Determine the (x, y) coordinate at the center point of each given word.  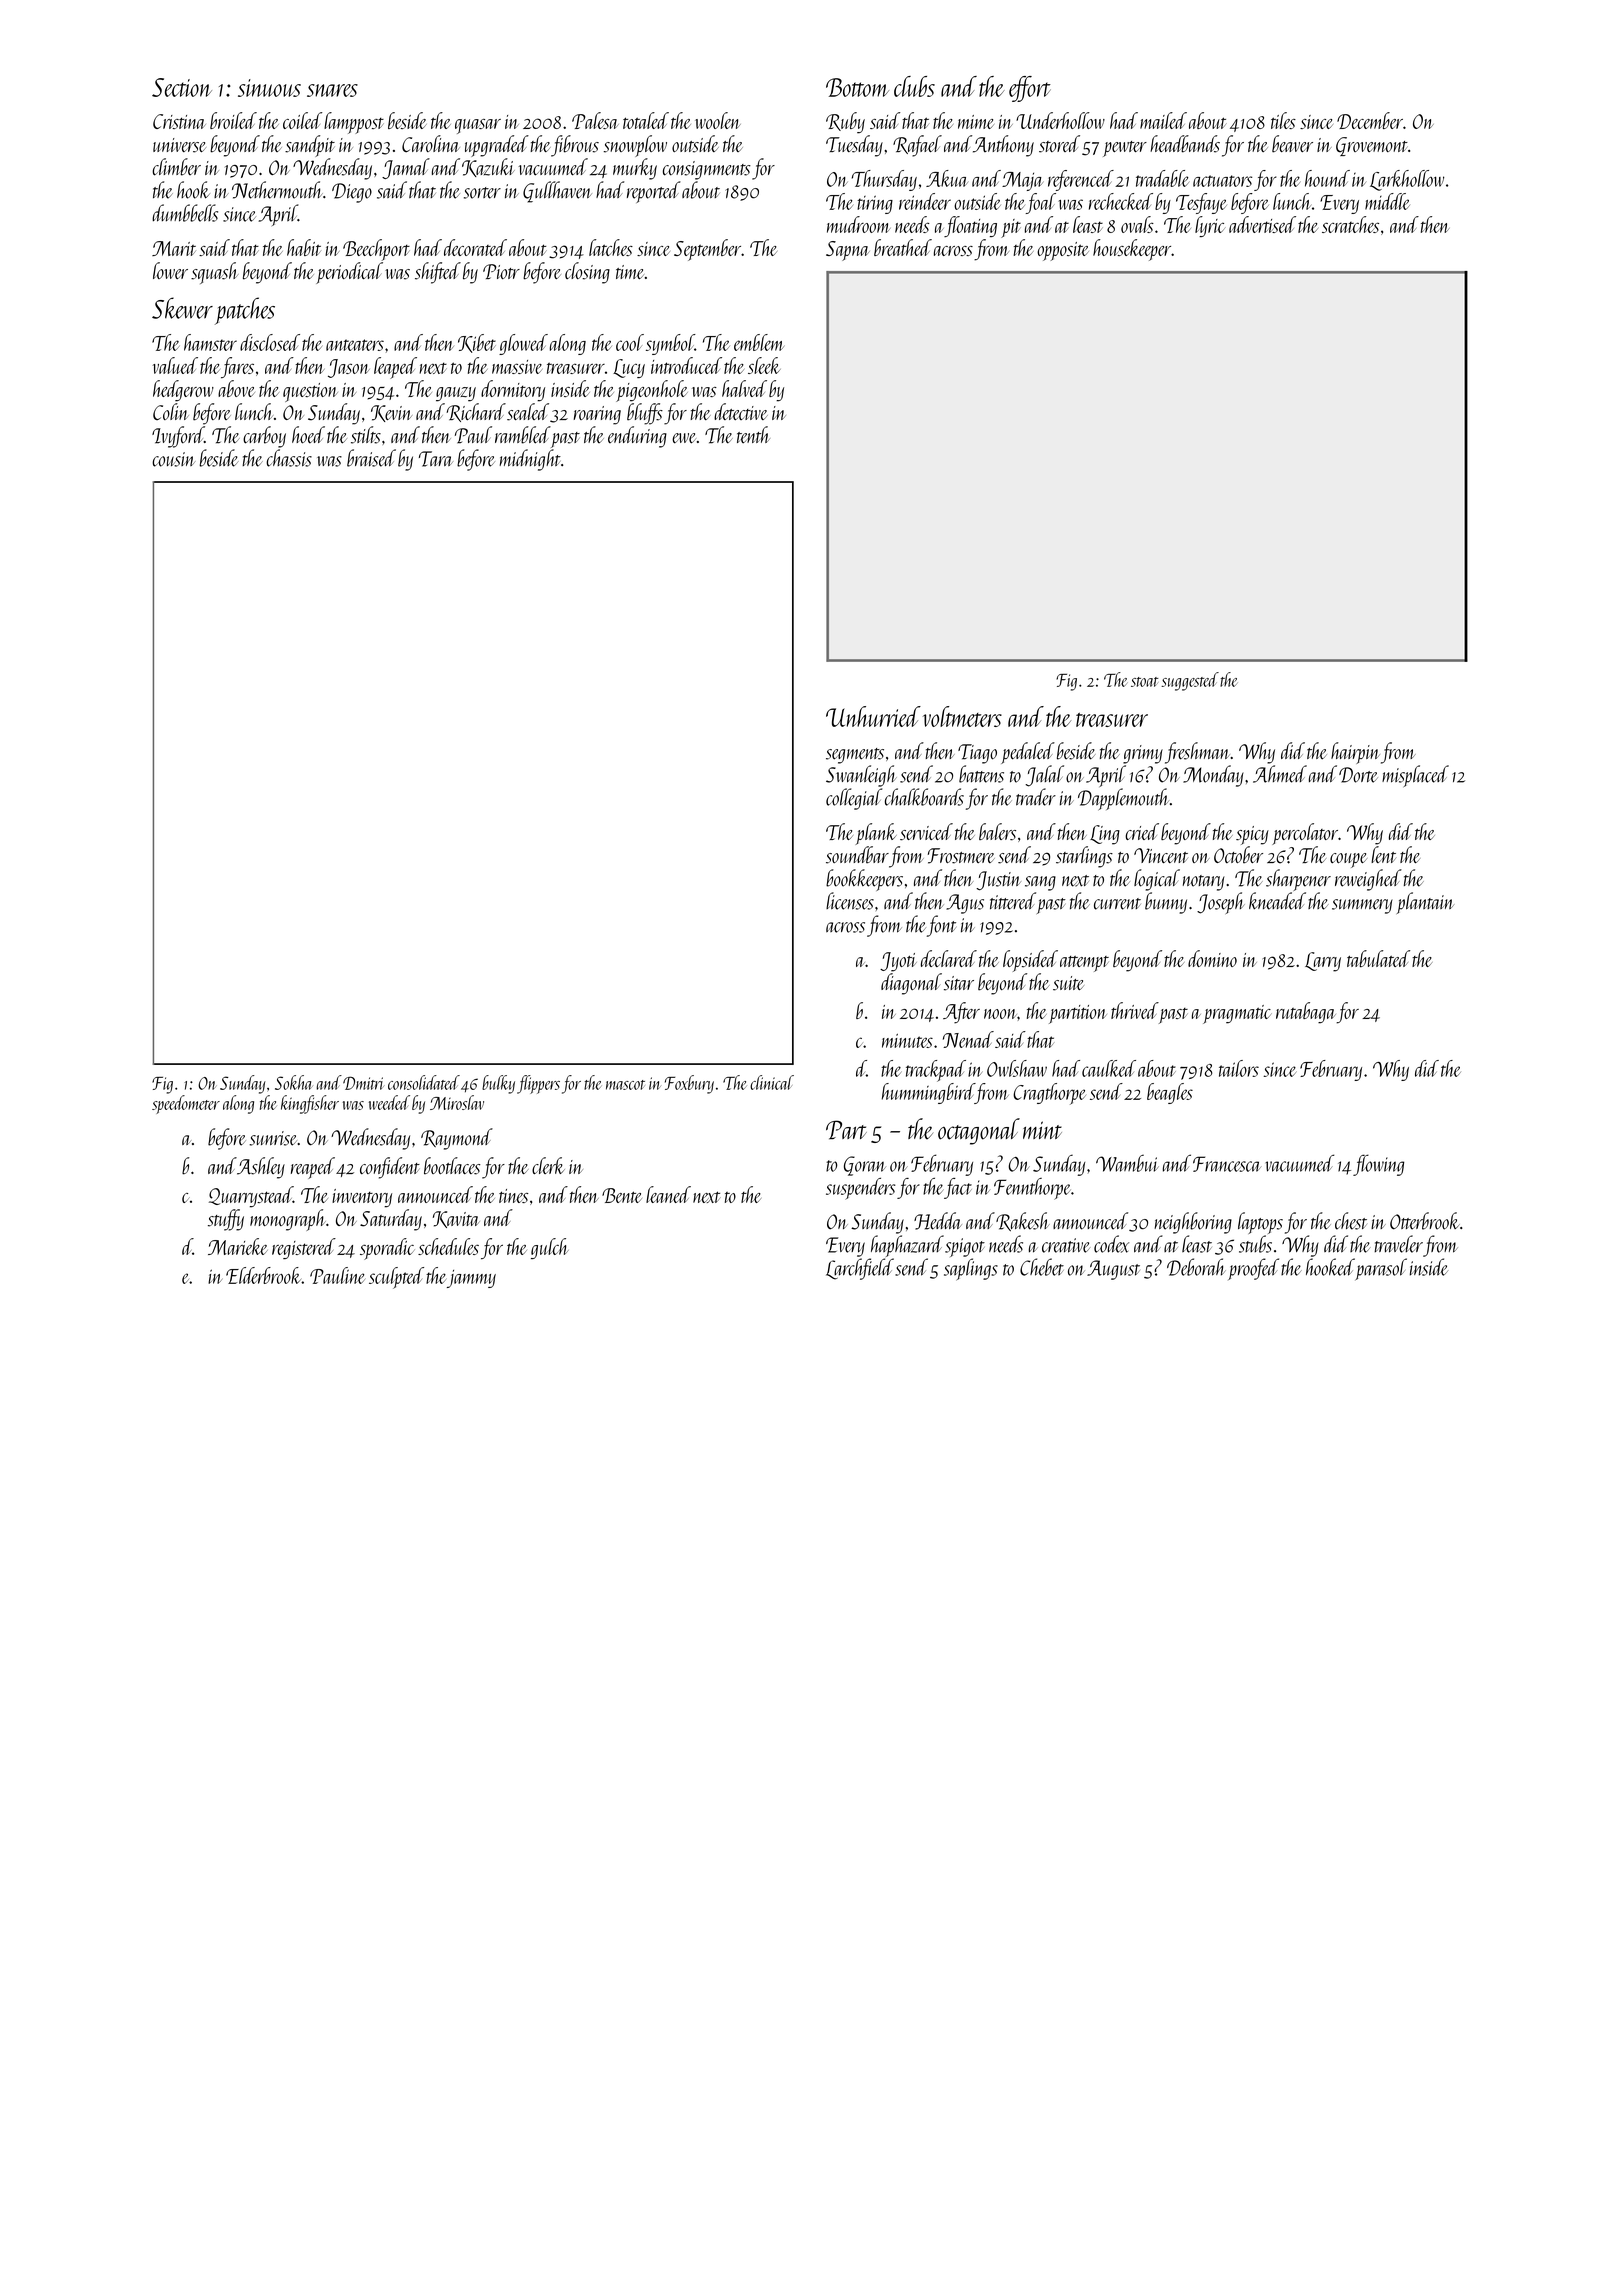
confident (390, 1168)
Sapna (848, 251)
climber (176, 167)
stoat (1145, 682)
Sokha (294, 1082)
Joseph (1221, 903)
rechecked (1121, 201)
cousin (174, 459)
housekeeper (1132, 250)
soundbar (857, 855)
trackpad (936, 1071)
